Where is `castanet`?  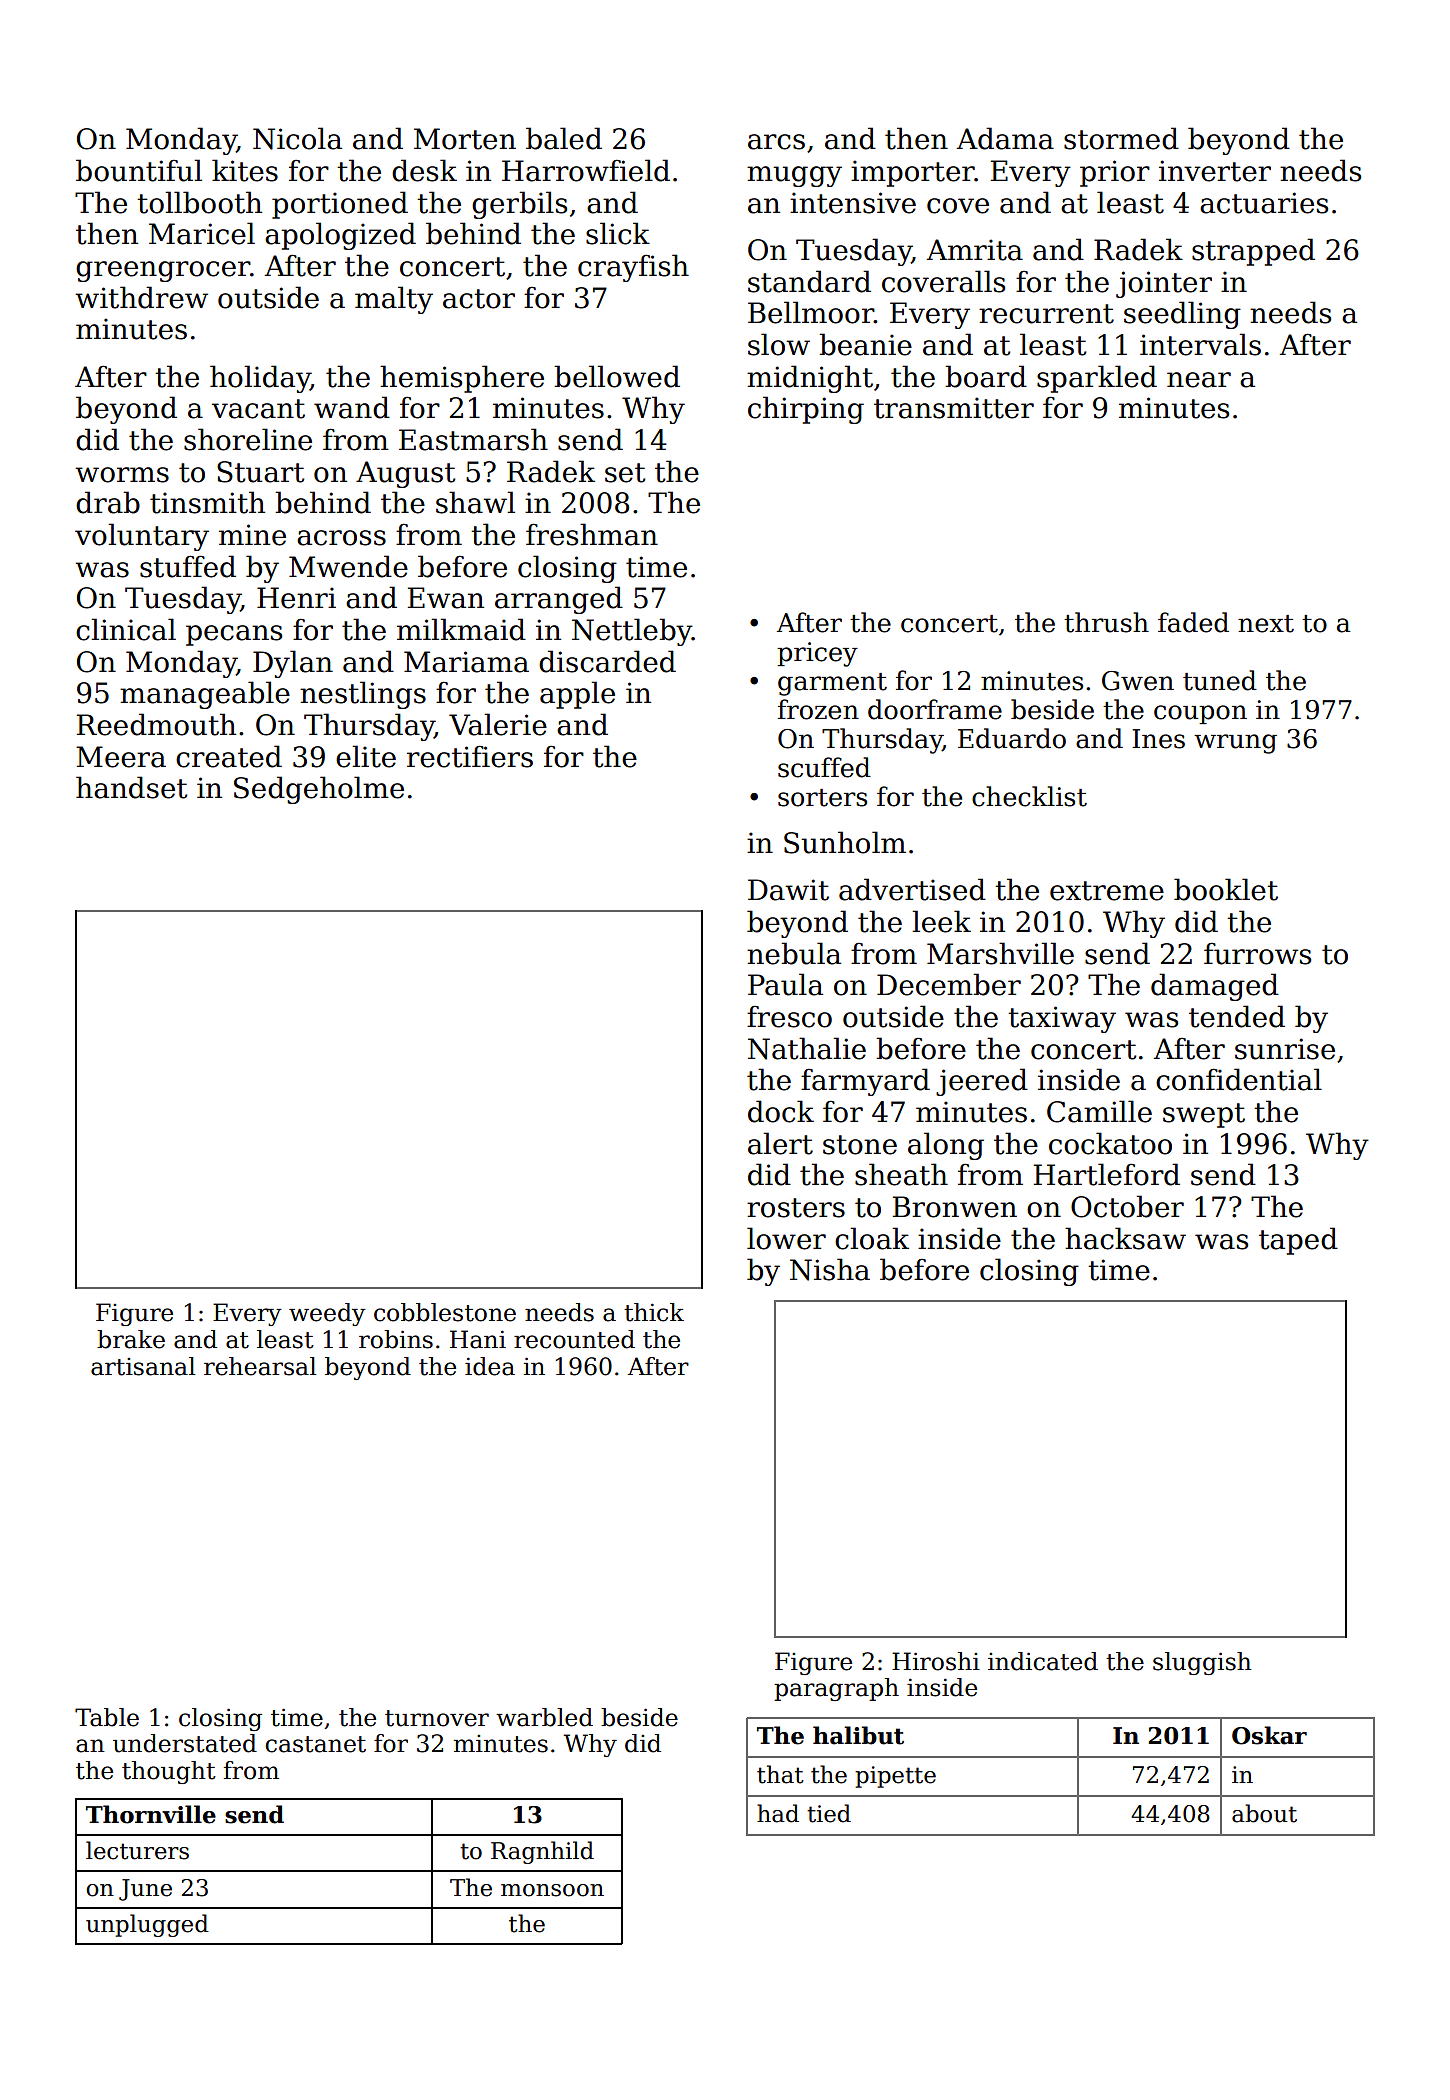
castanet is located at coordinates (316, 1744).
